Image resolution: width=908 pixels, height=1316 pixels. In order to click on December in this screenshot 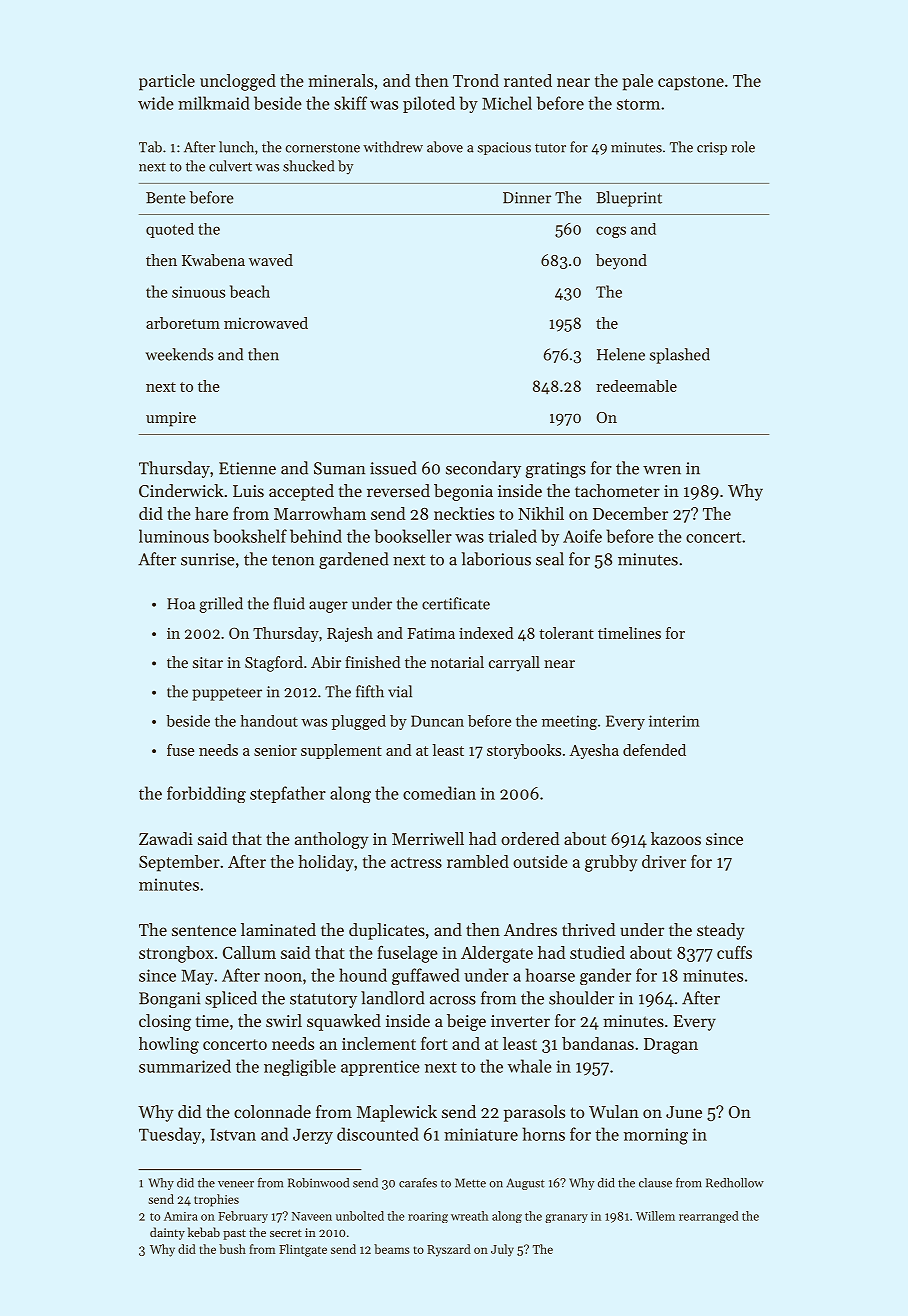, I will do `click(630, 513)`.
